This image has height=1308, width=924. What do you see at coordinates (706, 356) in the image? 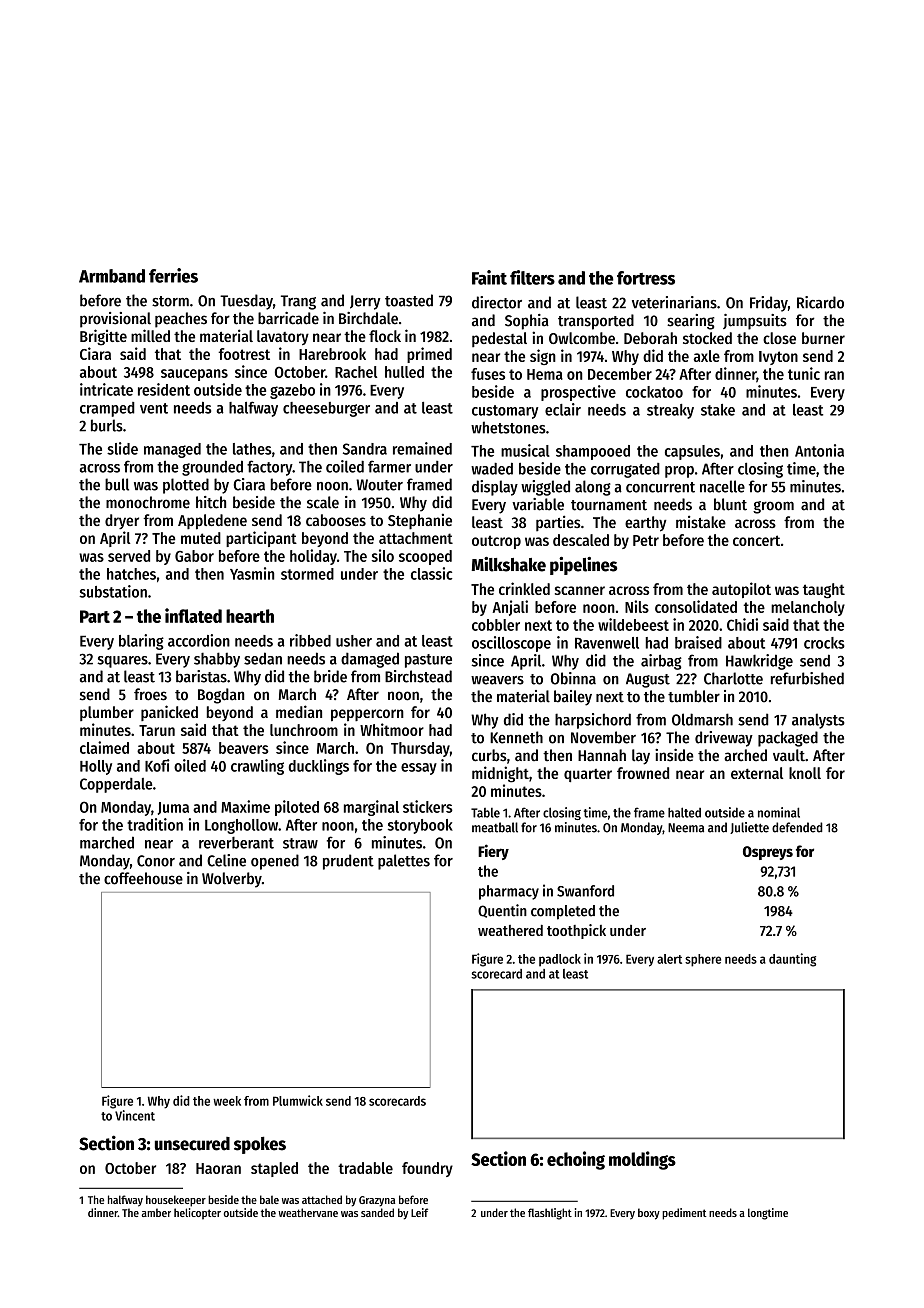
I see `axle` at bounding box center [706, 356].
